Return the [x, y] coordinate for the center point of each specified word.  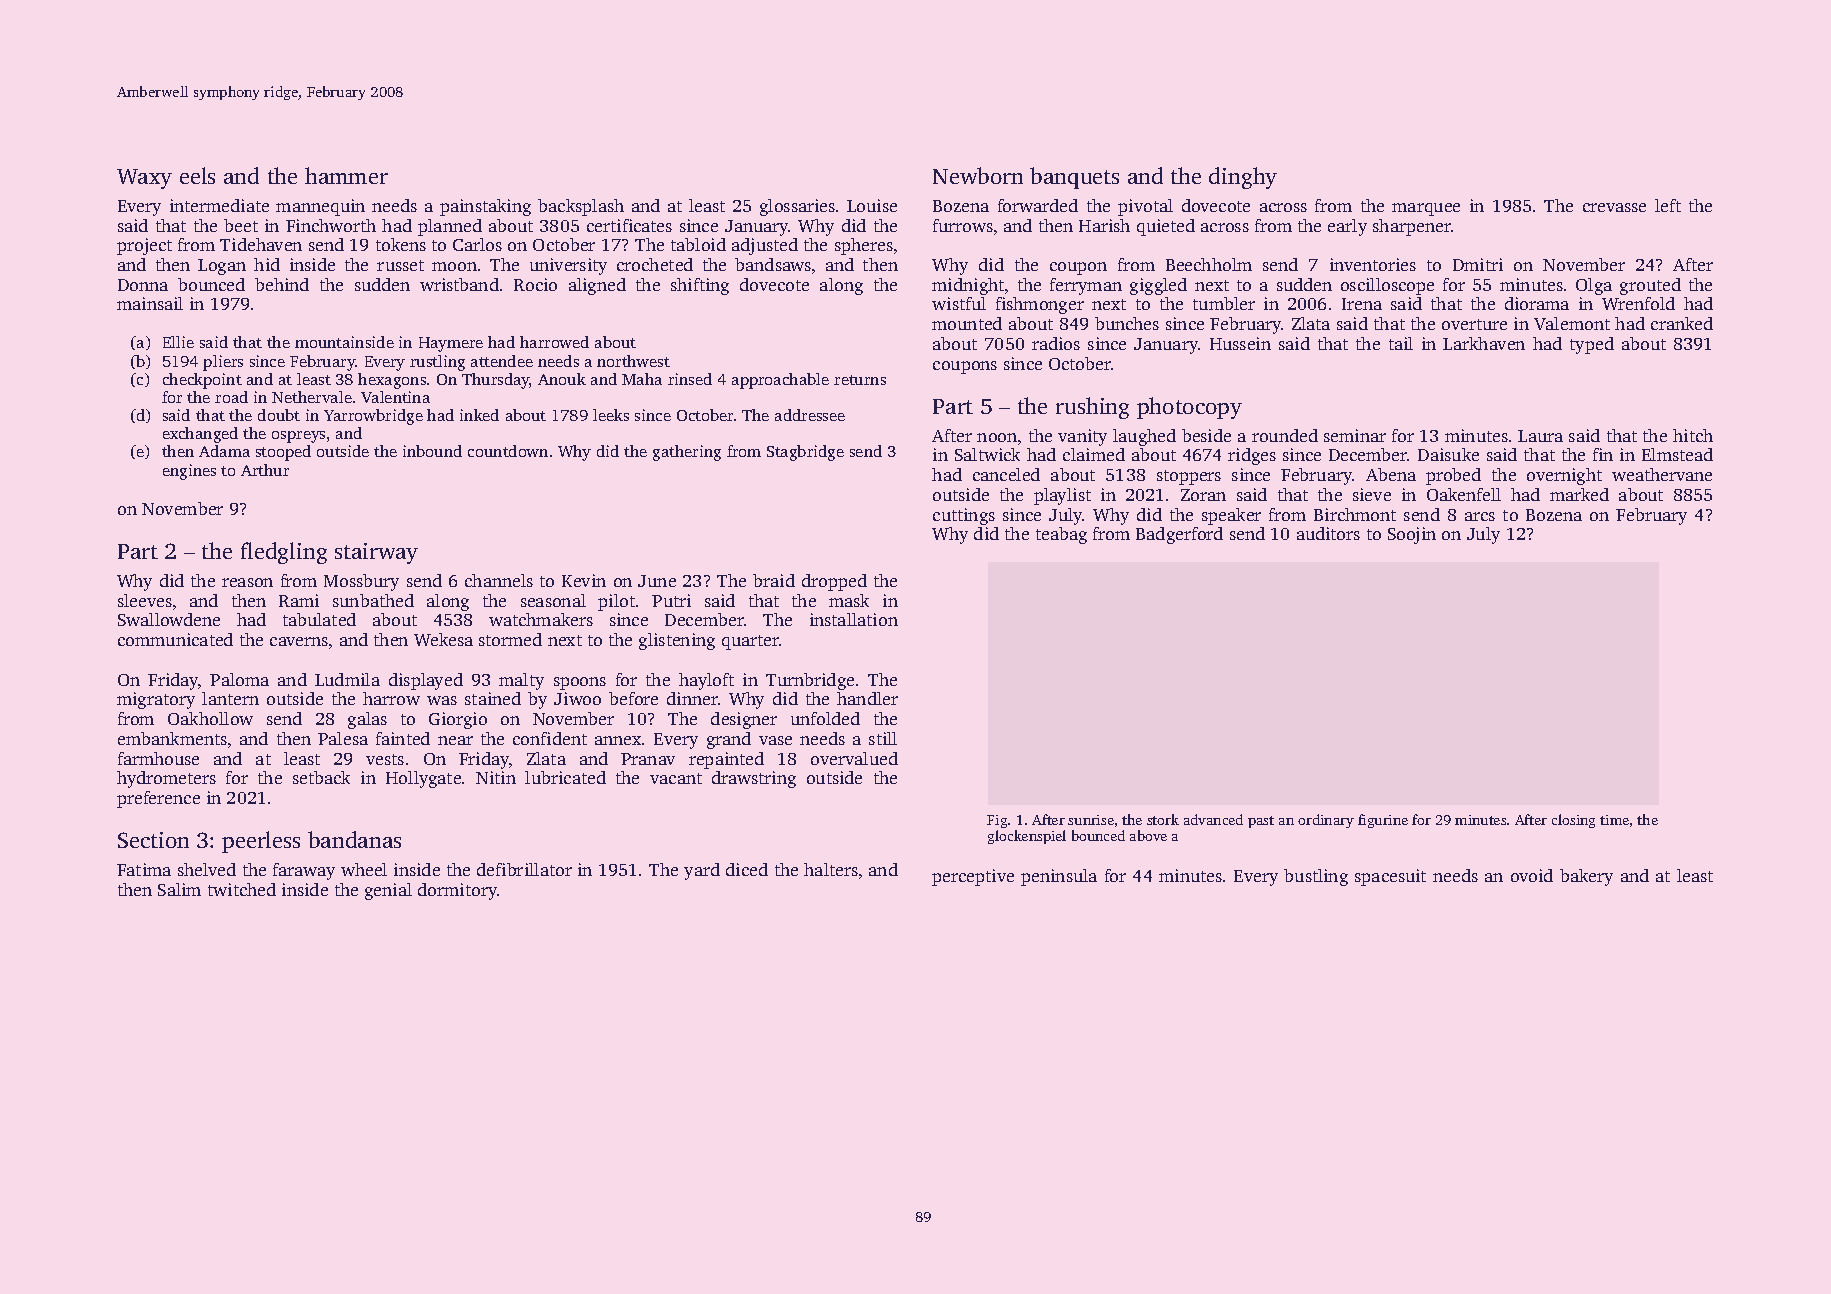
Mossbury [361, 582]
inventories [1373, 264]
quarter [750, 642]
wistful [959, 303]
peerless [261, 842]
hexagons [392, 381]
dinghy [1243, 178]
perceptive [973, 877]
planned [450, 227]
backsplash [581, 207]
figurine [1383, 821]
